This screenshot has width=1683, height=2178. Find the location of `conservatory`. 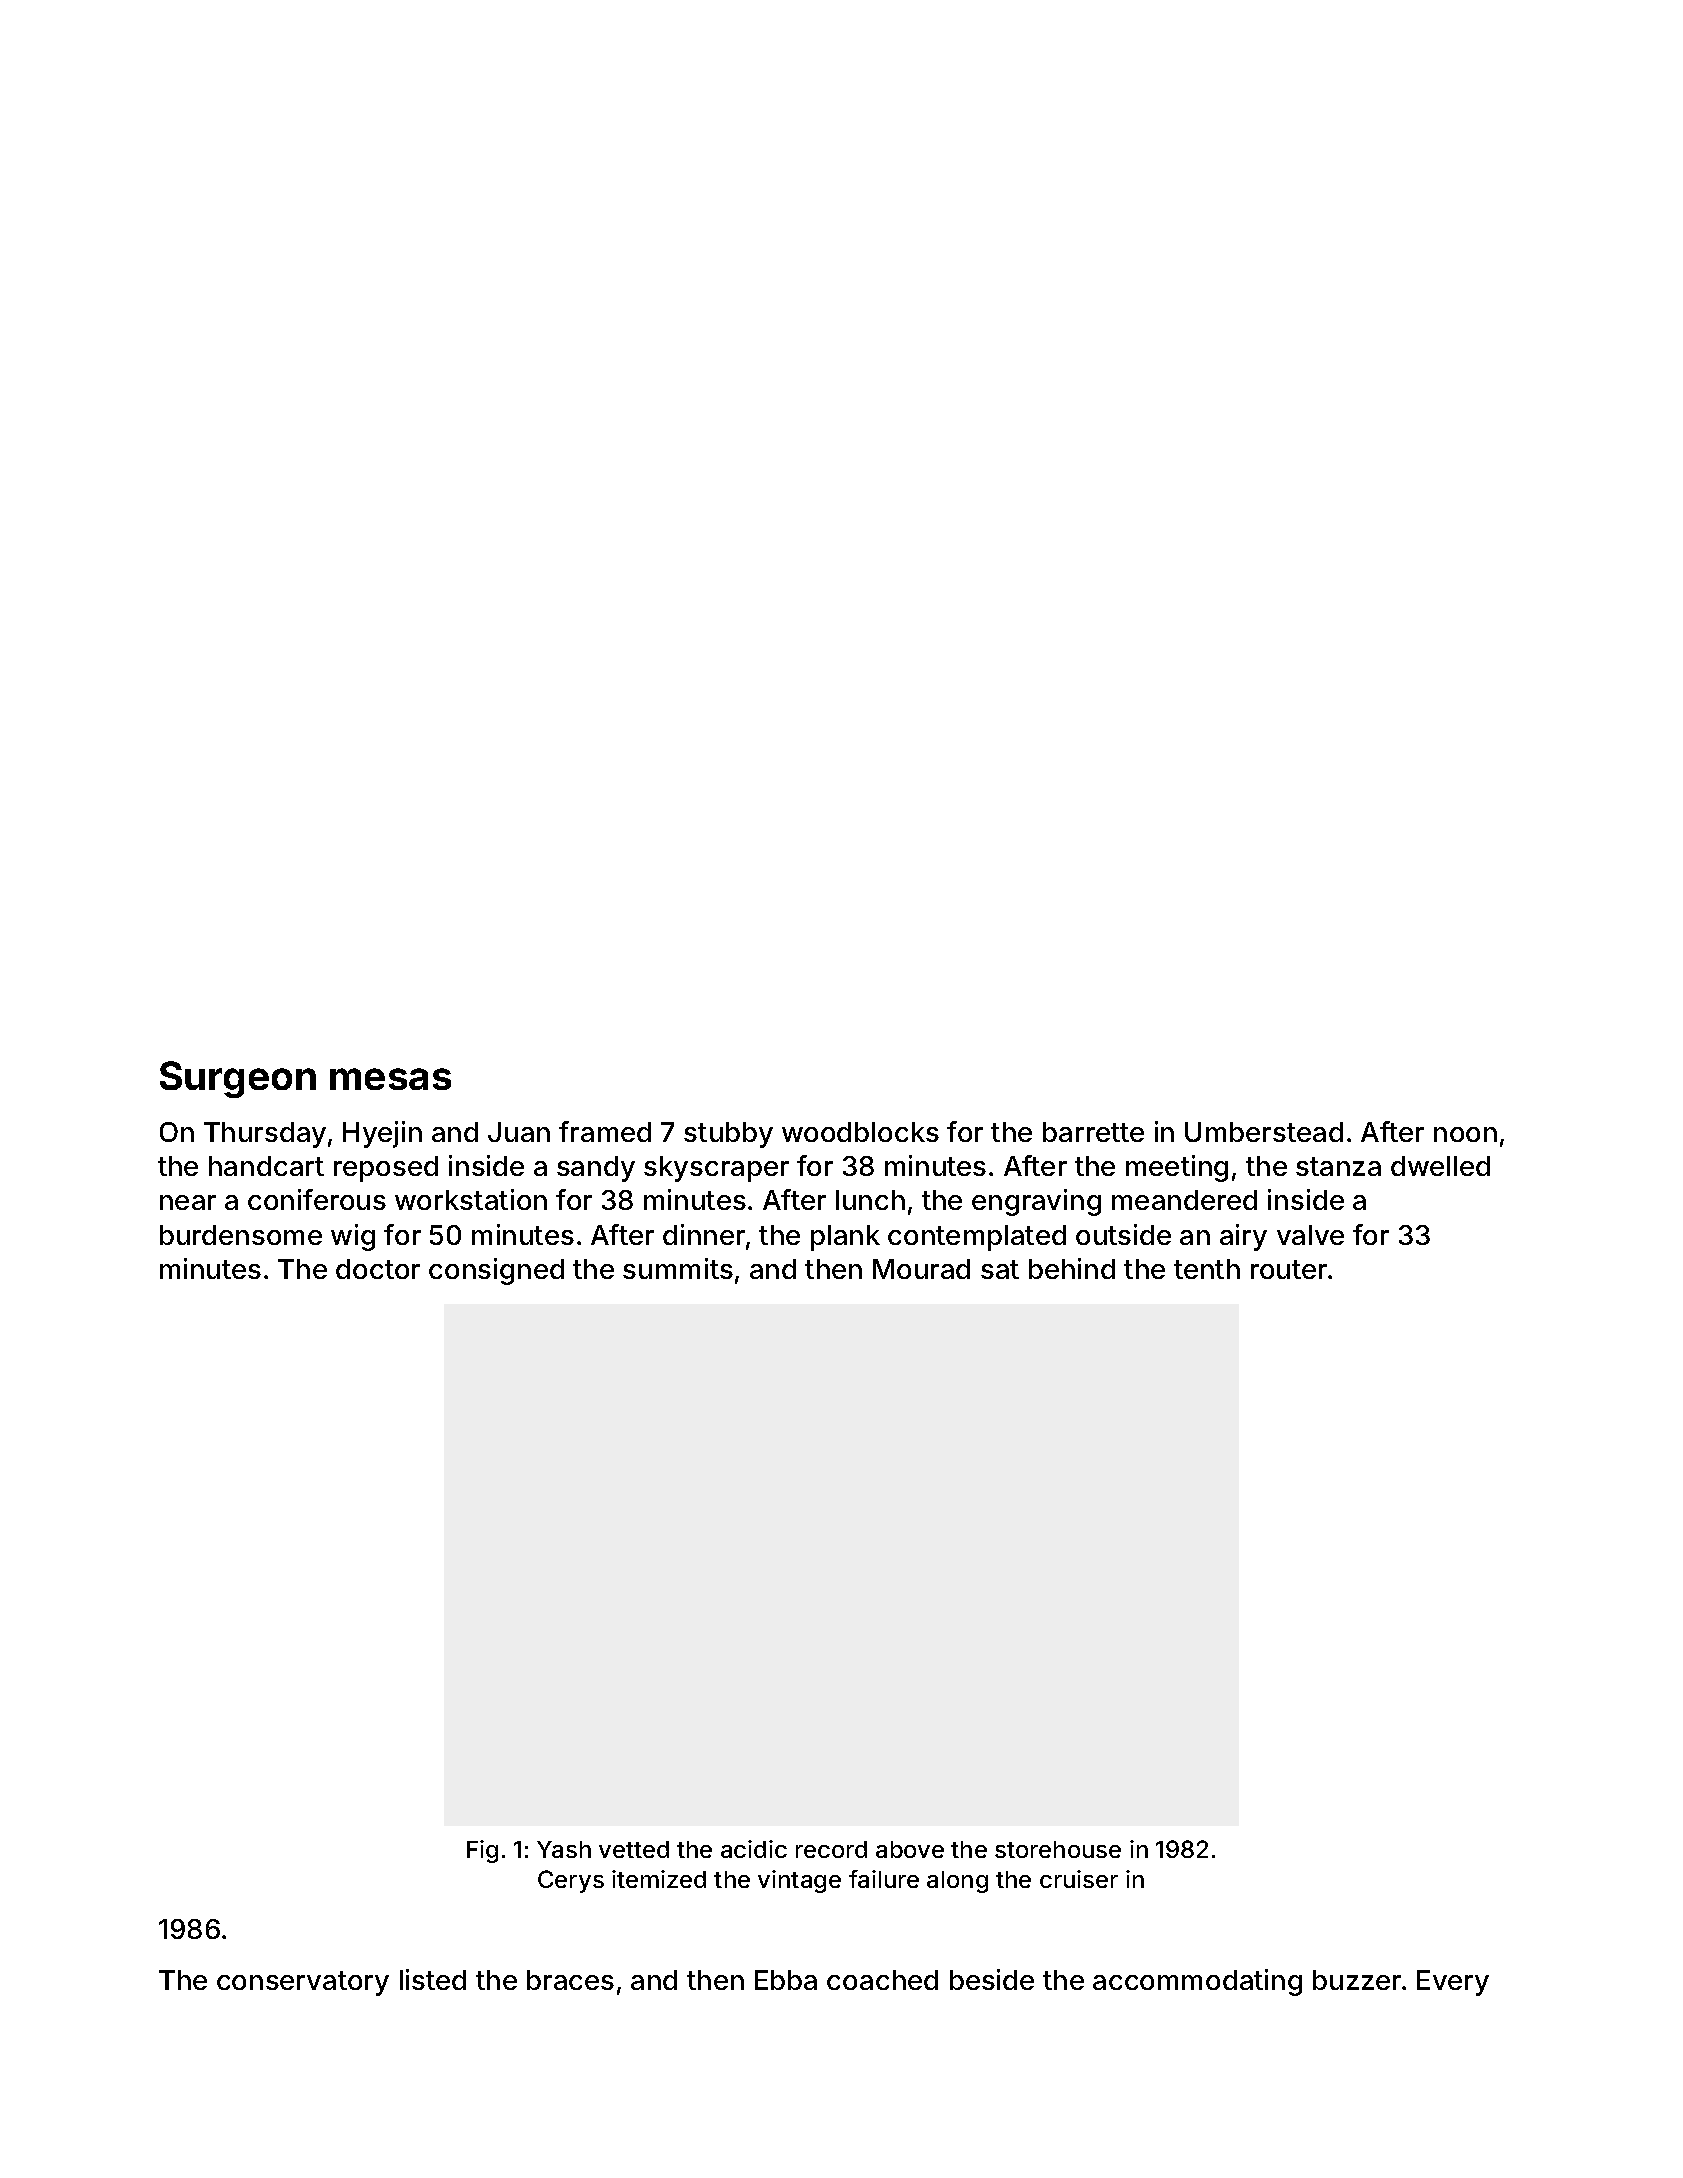

conservatory is located at coordinates (303, 1983).
